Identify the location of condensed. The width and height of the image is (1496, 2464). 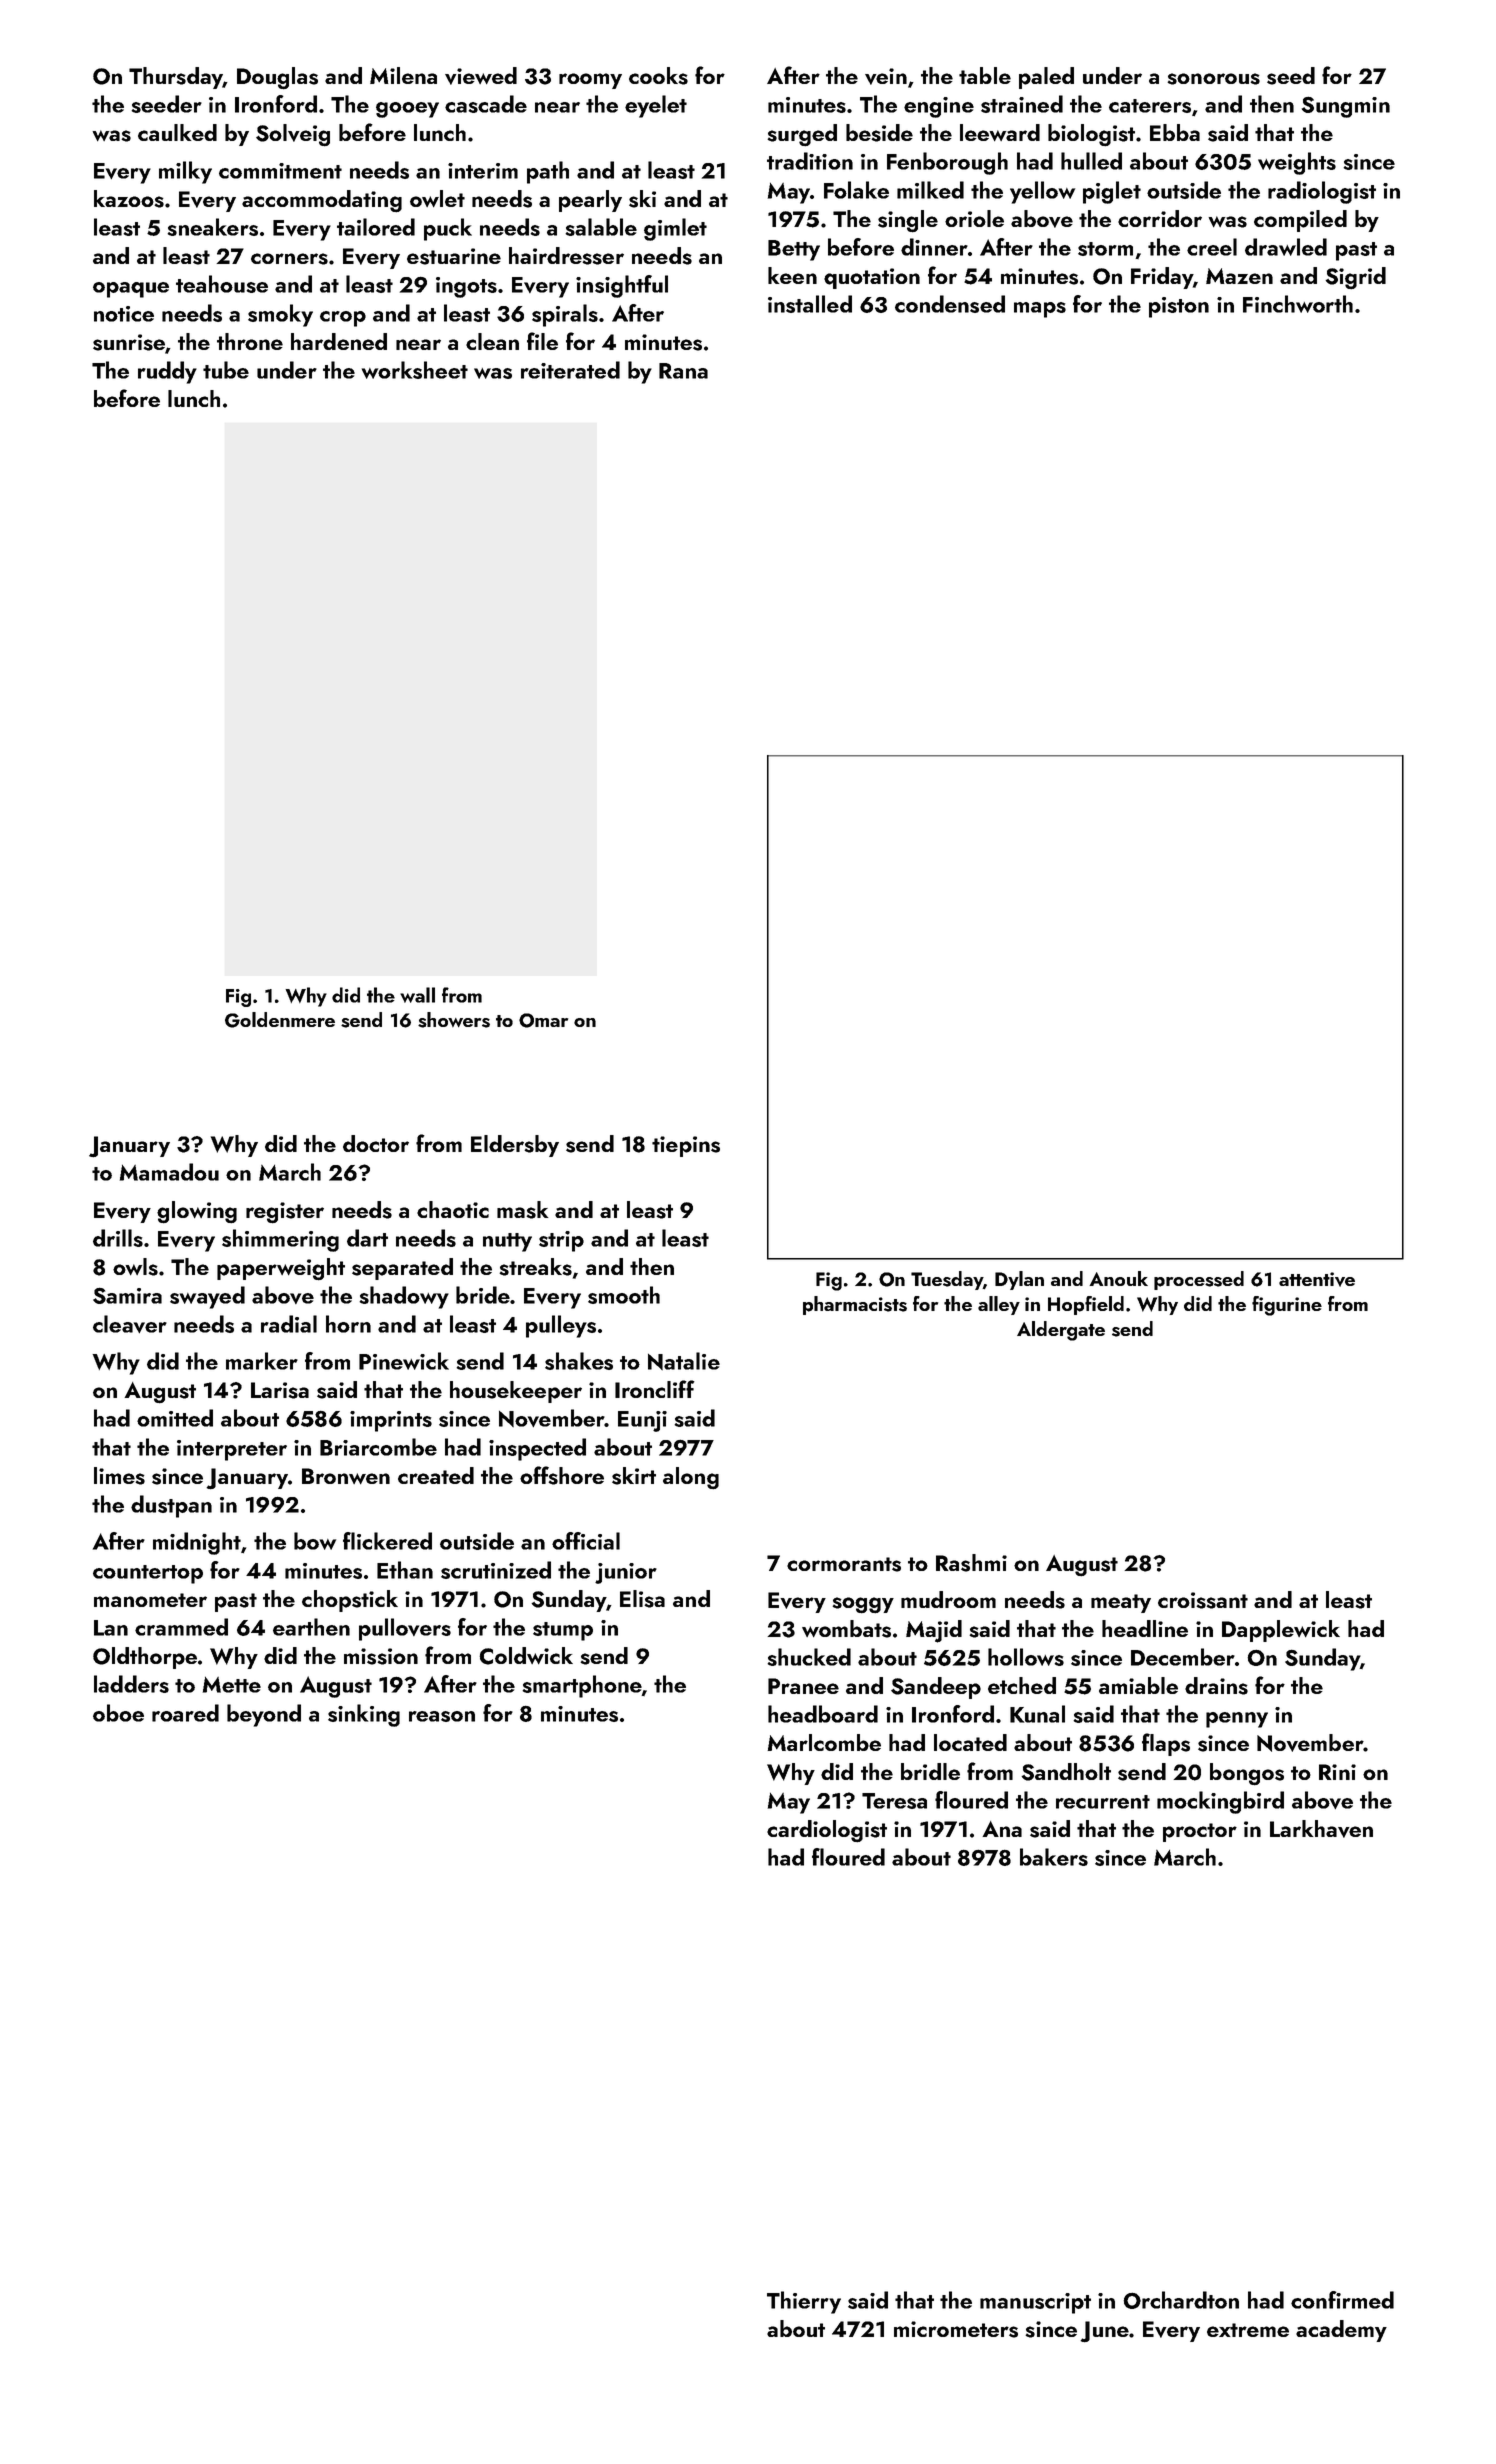
(950, 304).
